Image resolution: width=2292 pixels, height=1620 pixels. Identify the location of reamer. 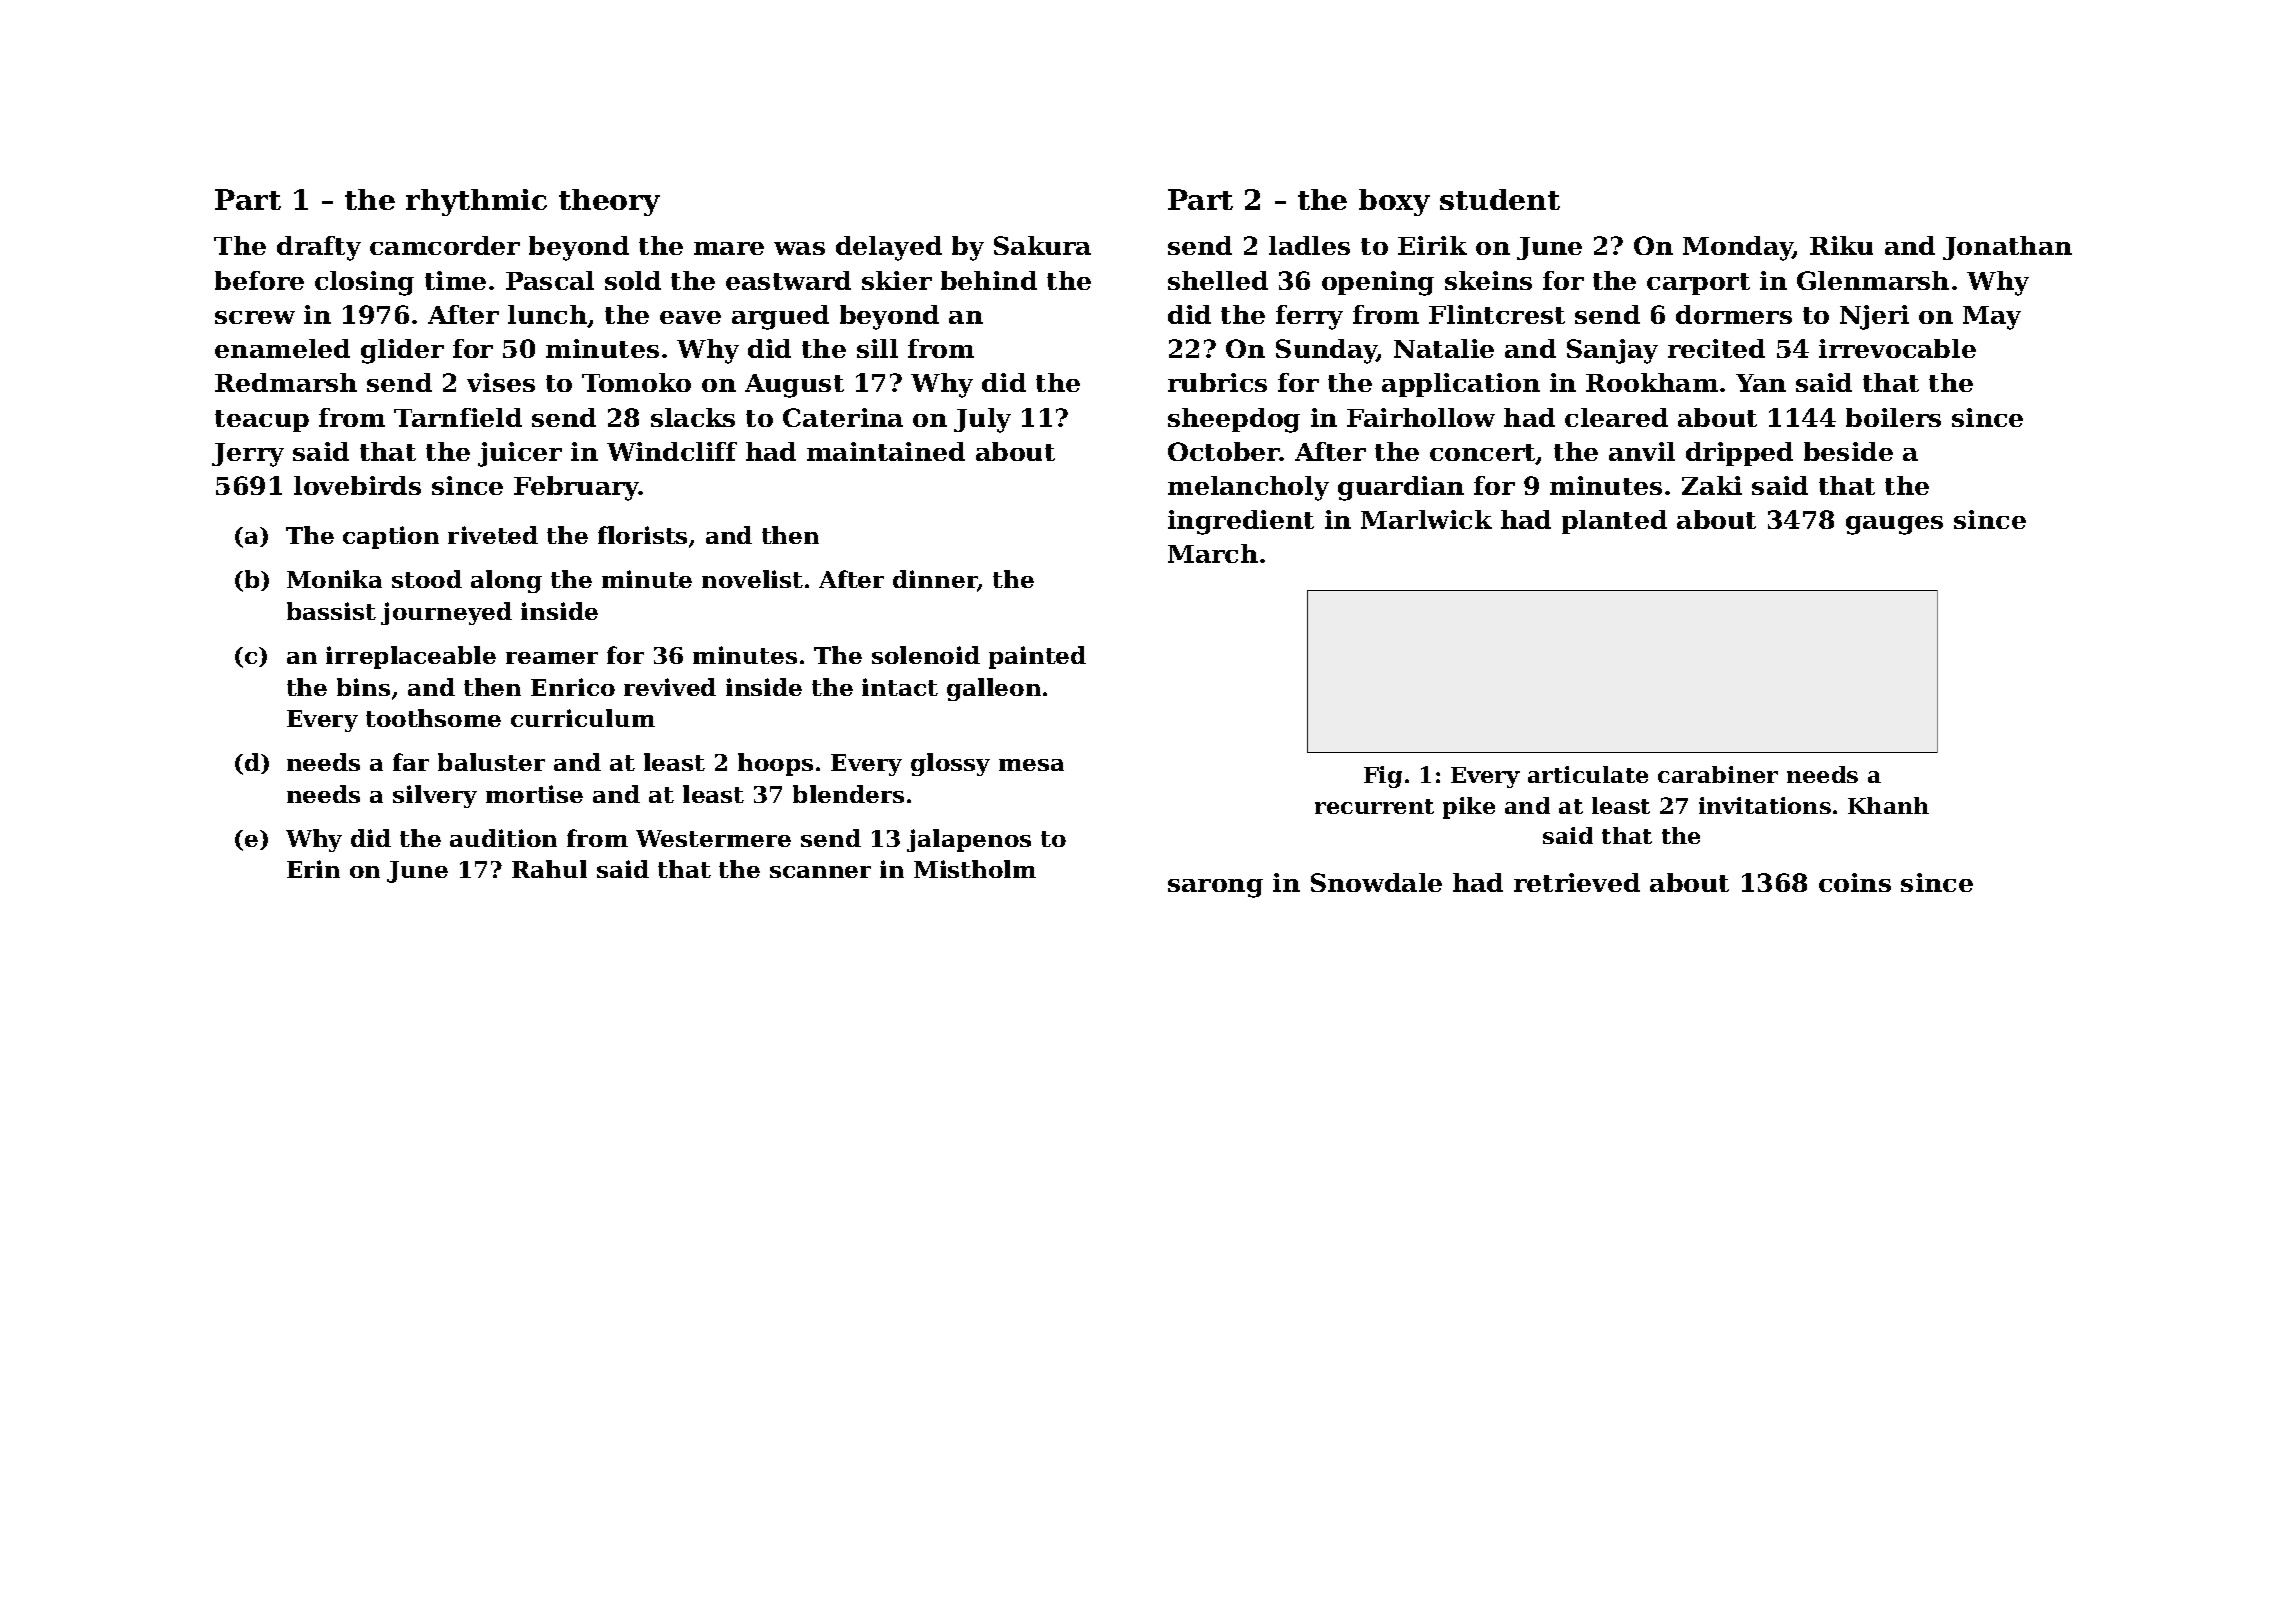
(552, 658).
